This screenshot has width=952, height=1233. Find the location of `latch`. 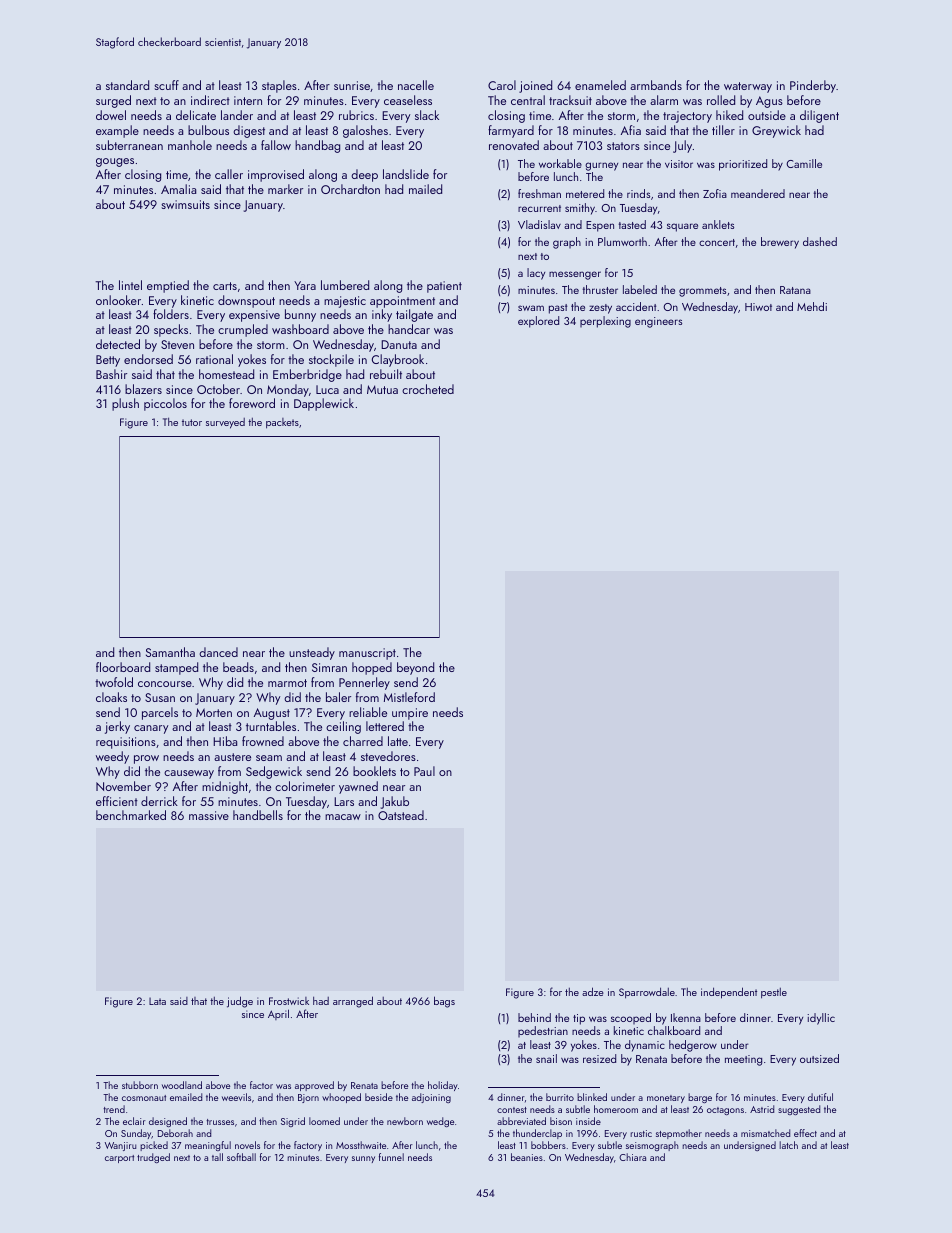

latch is located at coordinates (788, 1145).
